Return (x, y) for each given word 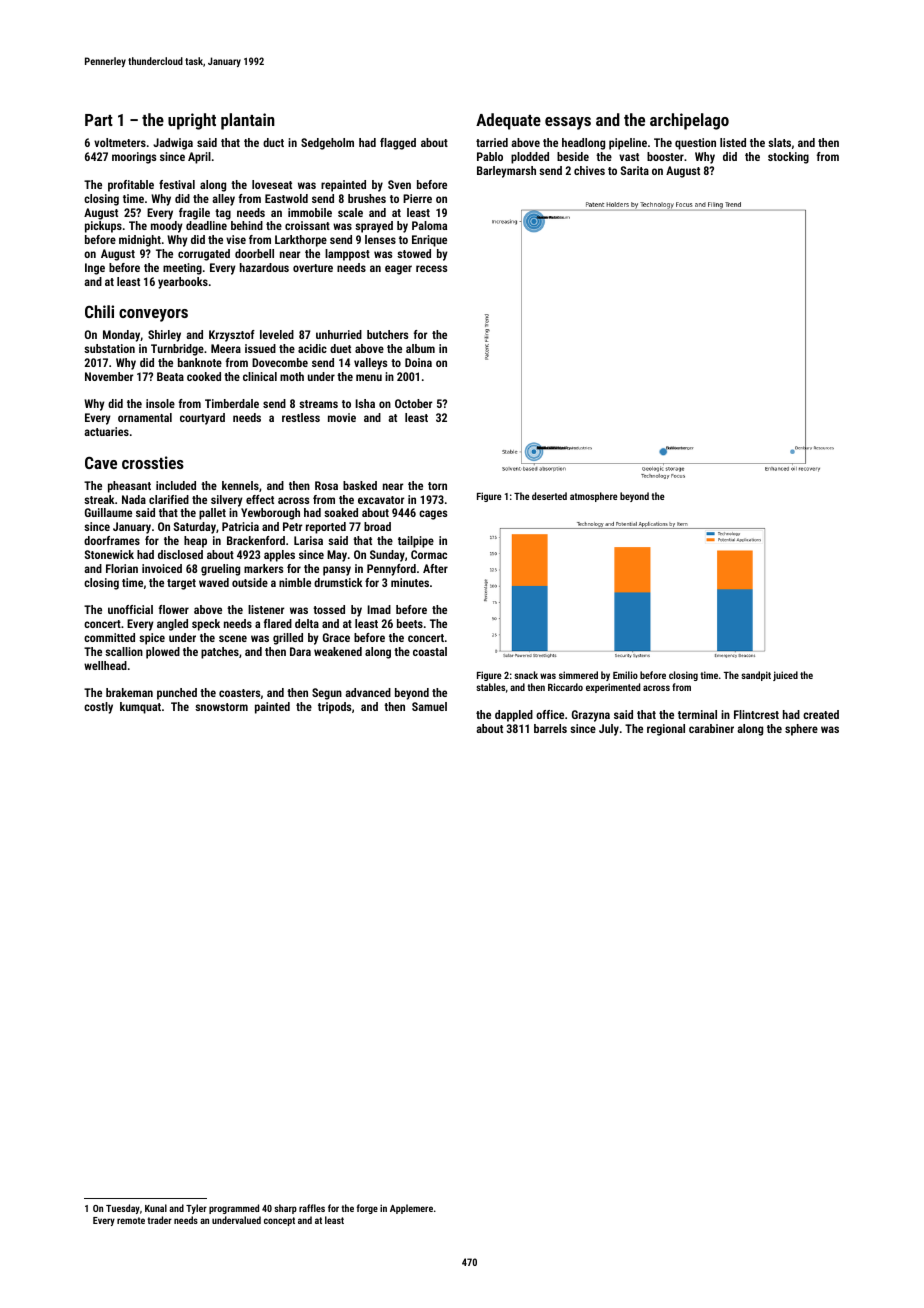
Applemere (411, 1209)
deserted (549, 496)
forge (367, 1209)
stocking (788, 158)
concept (279, 1221)
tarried (492, 142)
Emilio (625, 675)
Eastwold (286, 198)
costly (98, 708)
